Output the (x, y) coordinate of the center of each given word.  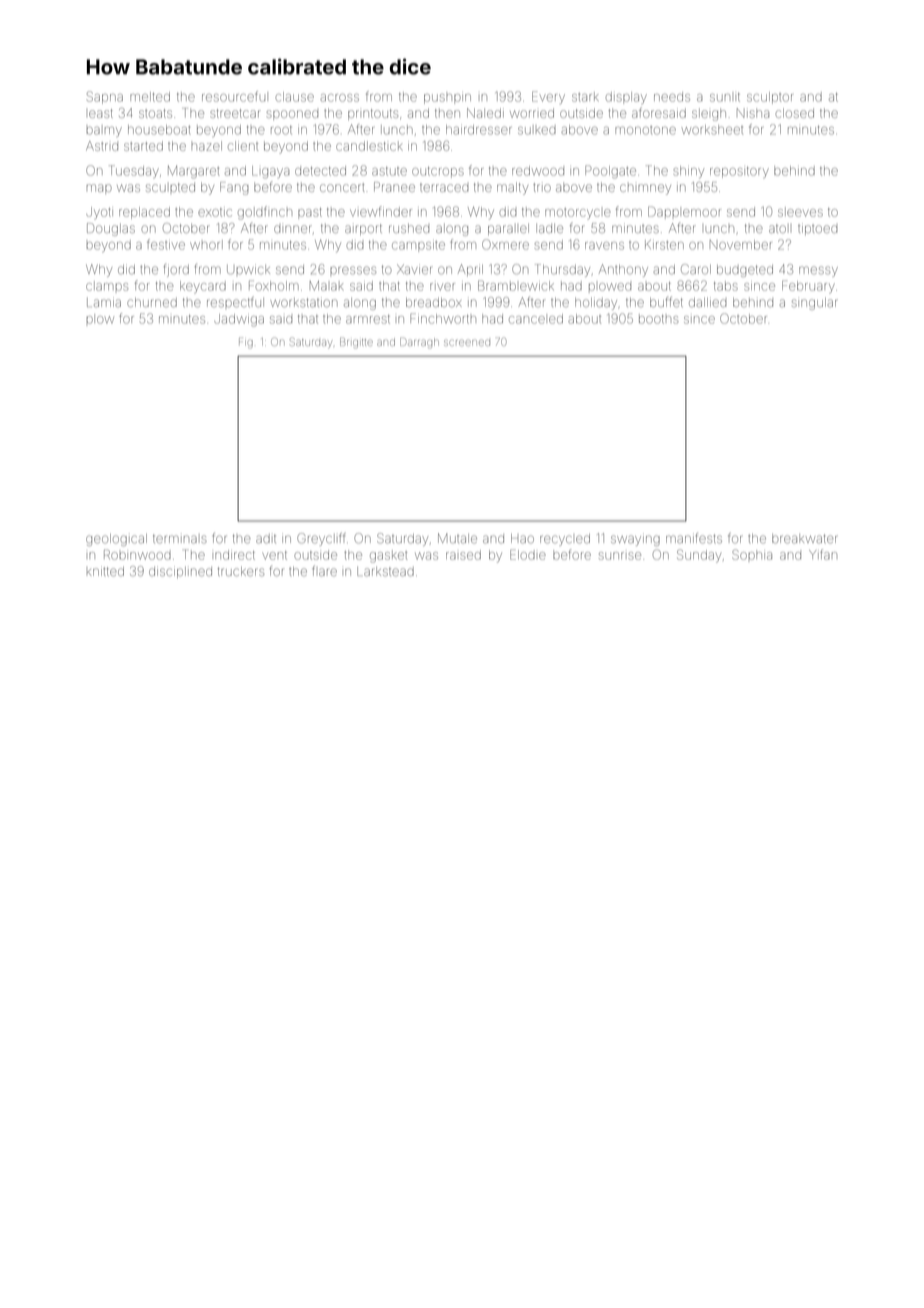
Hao (522, 539)
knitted (105, 571)
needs (672, 97)
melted (150, 97)
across (339, 98)
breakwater (804, 539)
